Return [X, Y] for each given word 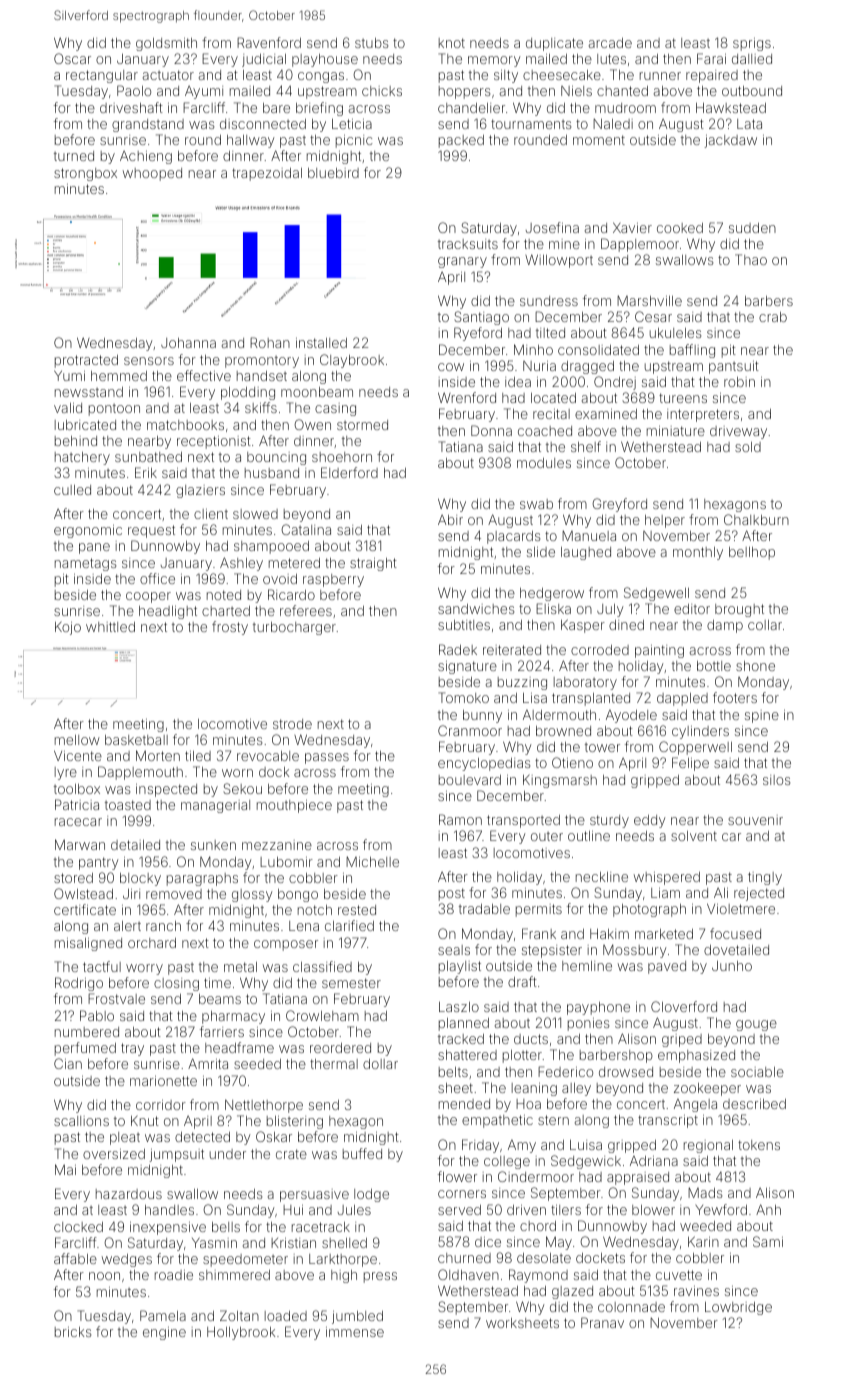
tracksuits [468, 244]
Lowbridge [738, 1308]
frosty [230, 628]
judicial [264, 60]
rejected [759, 894]
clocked [78, 1227]
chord [538, 1226]
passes [327, 758]
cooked [680, 228]
